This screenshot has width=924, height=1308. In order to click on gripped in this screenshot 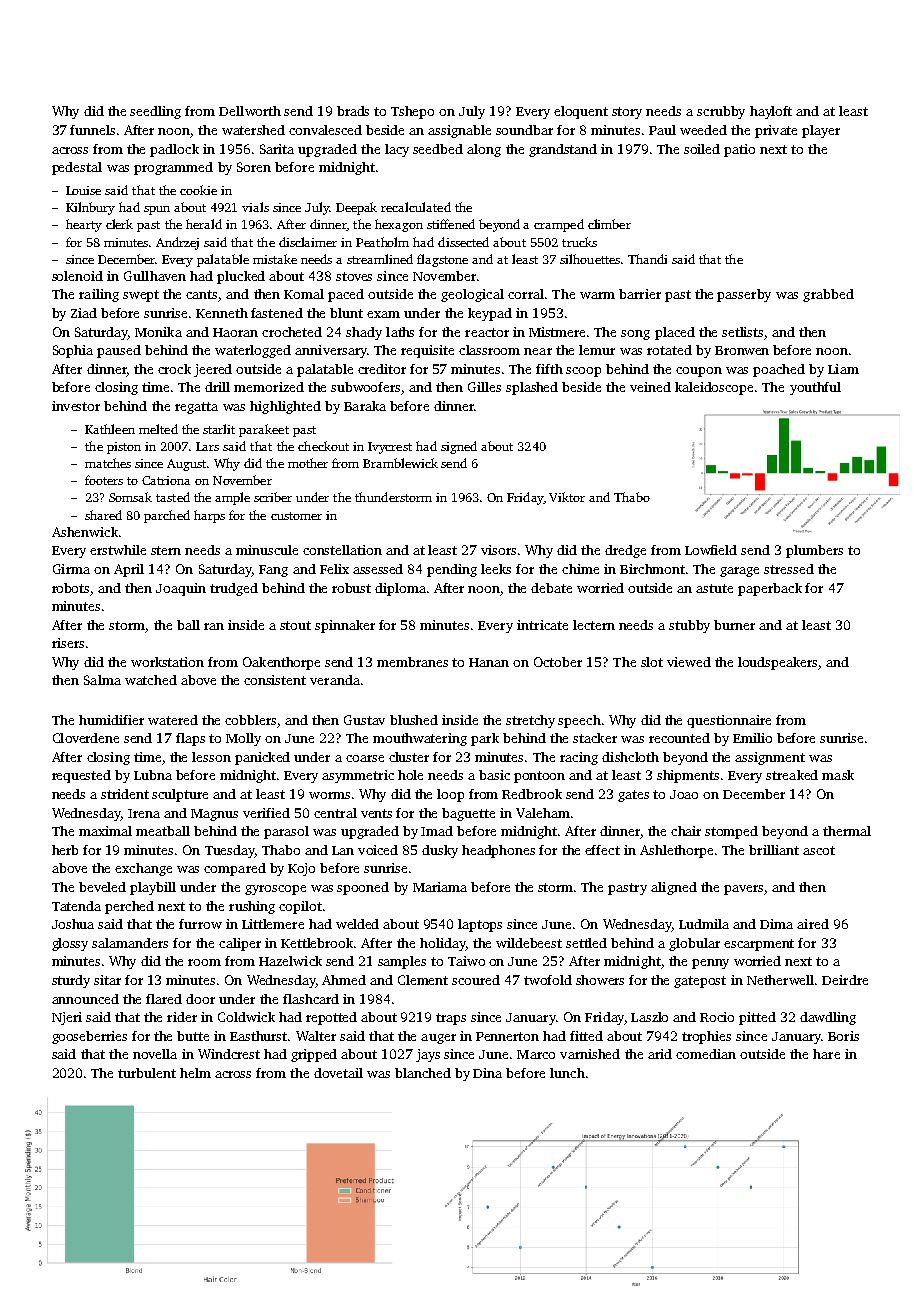, I will do `click(314, 1055)`.
